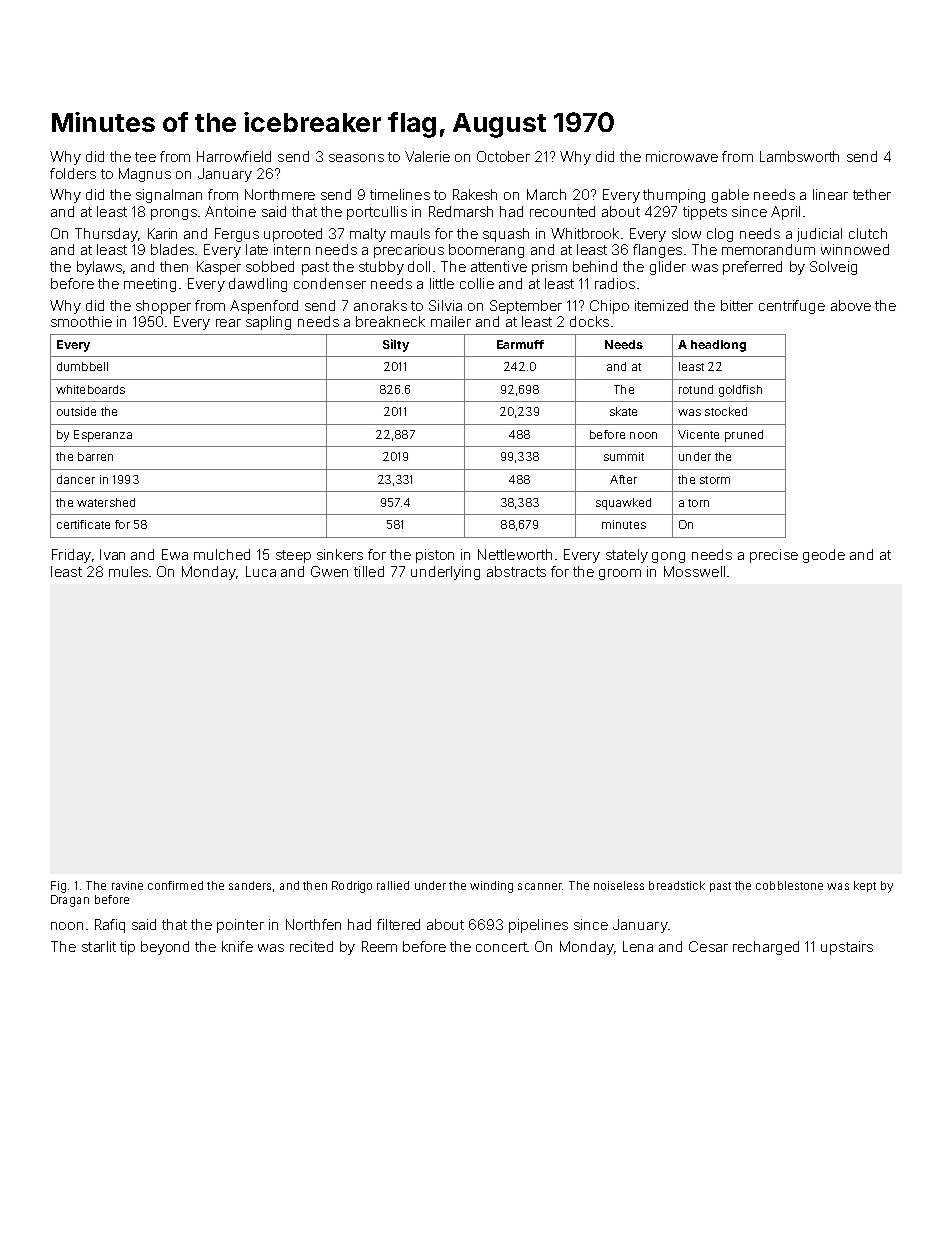  Describe the element at coordinates (694, 571) in the page. I see `Mosswell` at that location.
